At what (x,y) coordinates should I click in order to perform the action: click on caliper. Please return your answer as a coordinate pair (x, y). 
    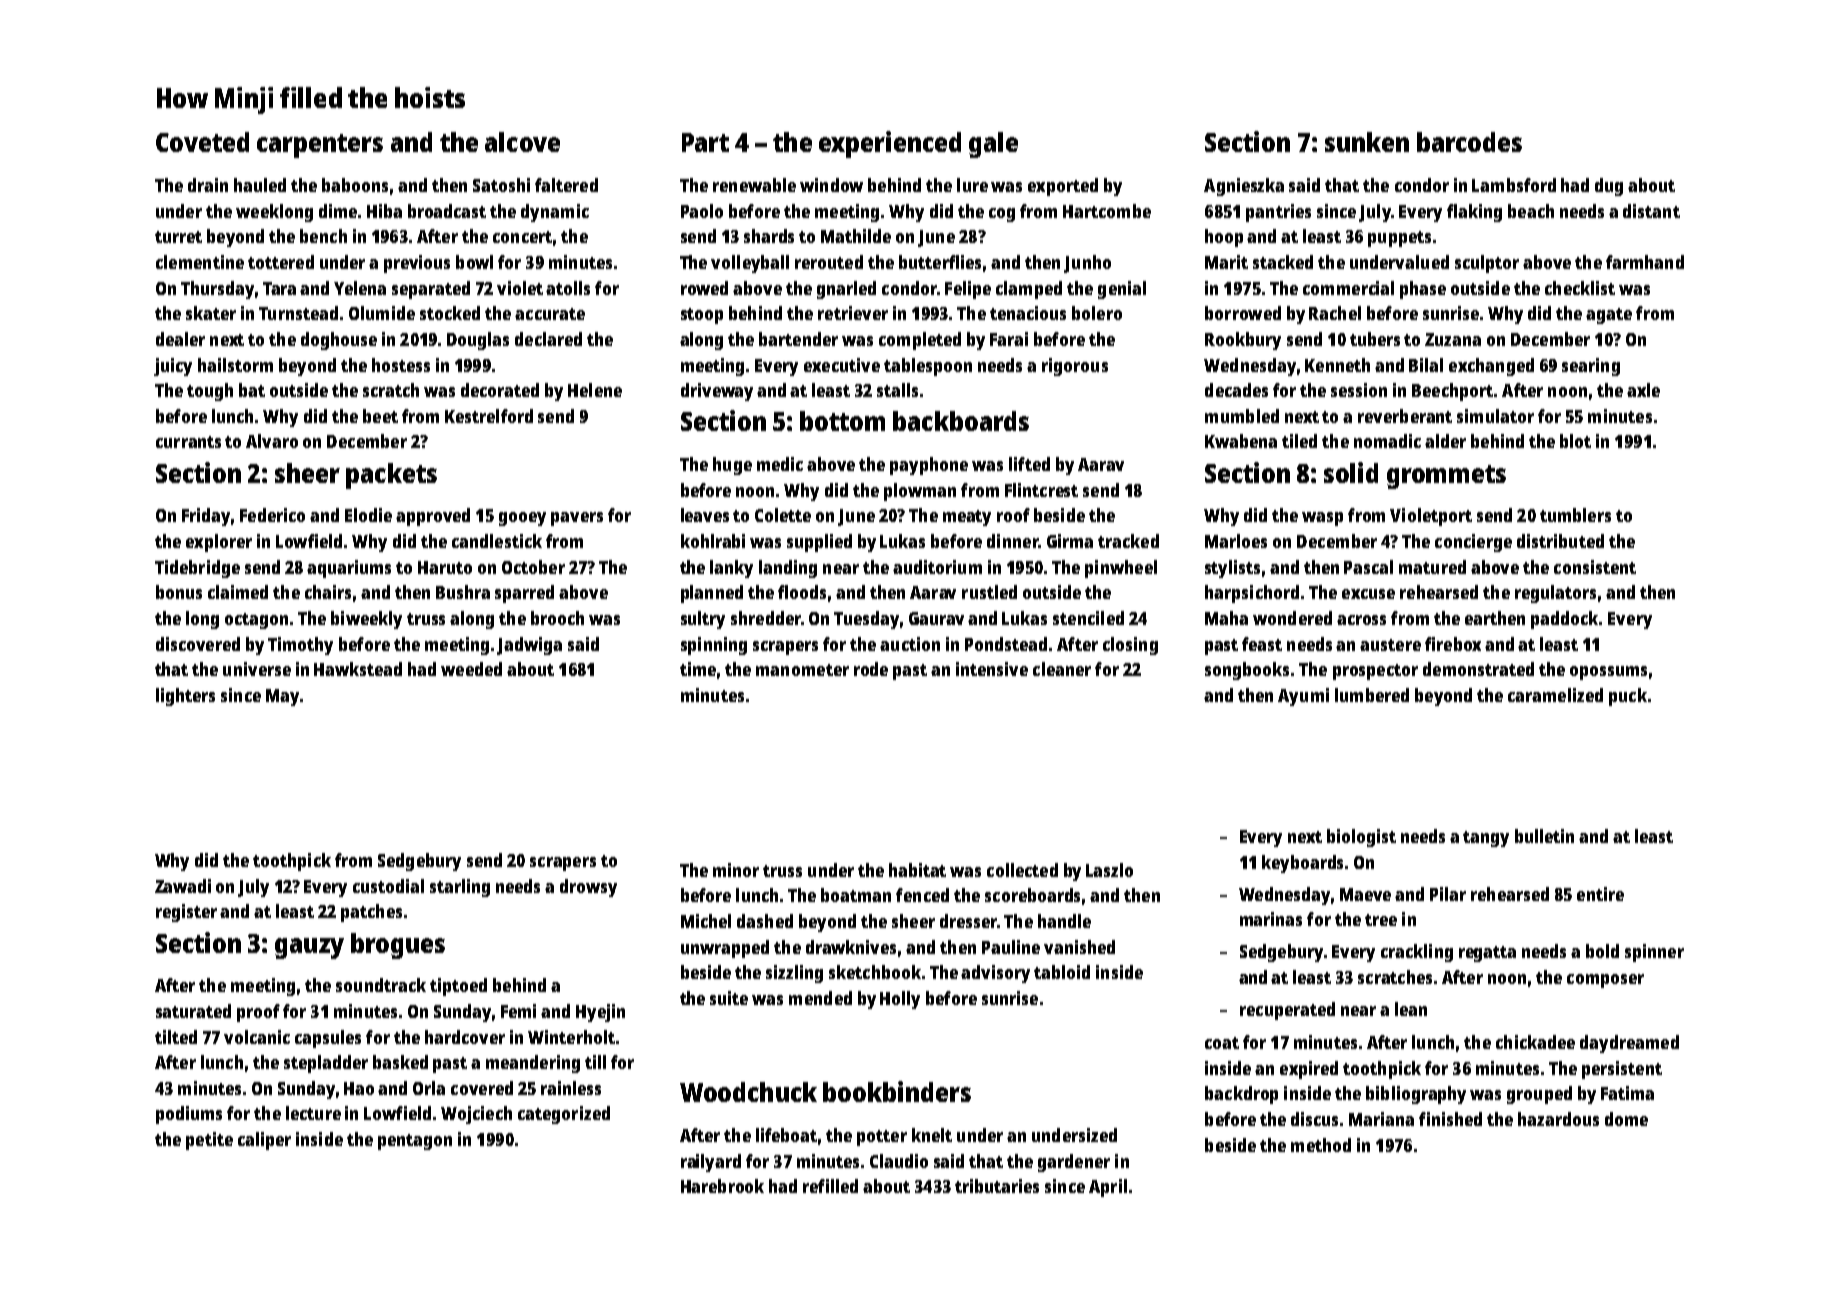
    Looking at the image, I should click on (264, 1141).
